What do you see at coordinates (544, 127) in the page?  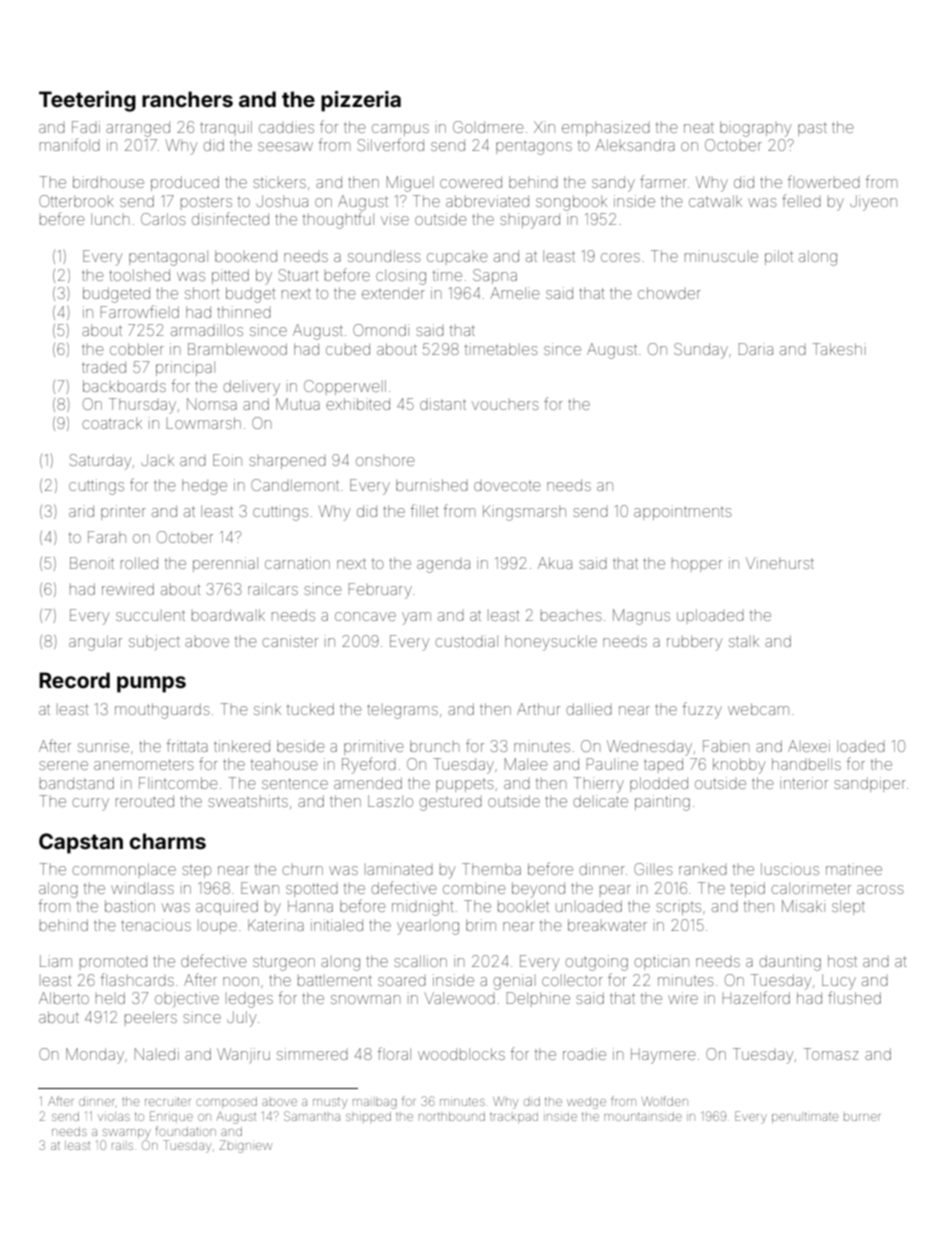 I see `Xin` at bounding box center [544, 127].
